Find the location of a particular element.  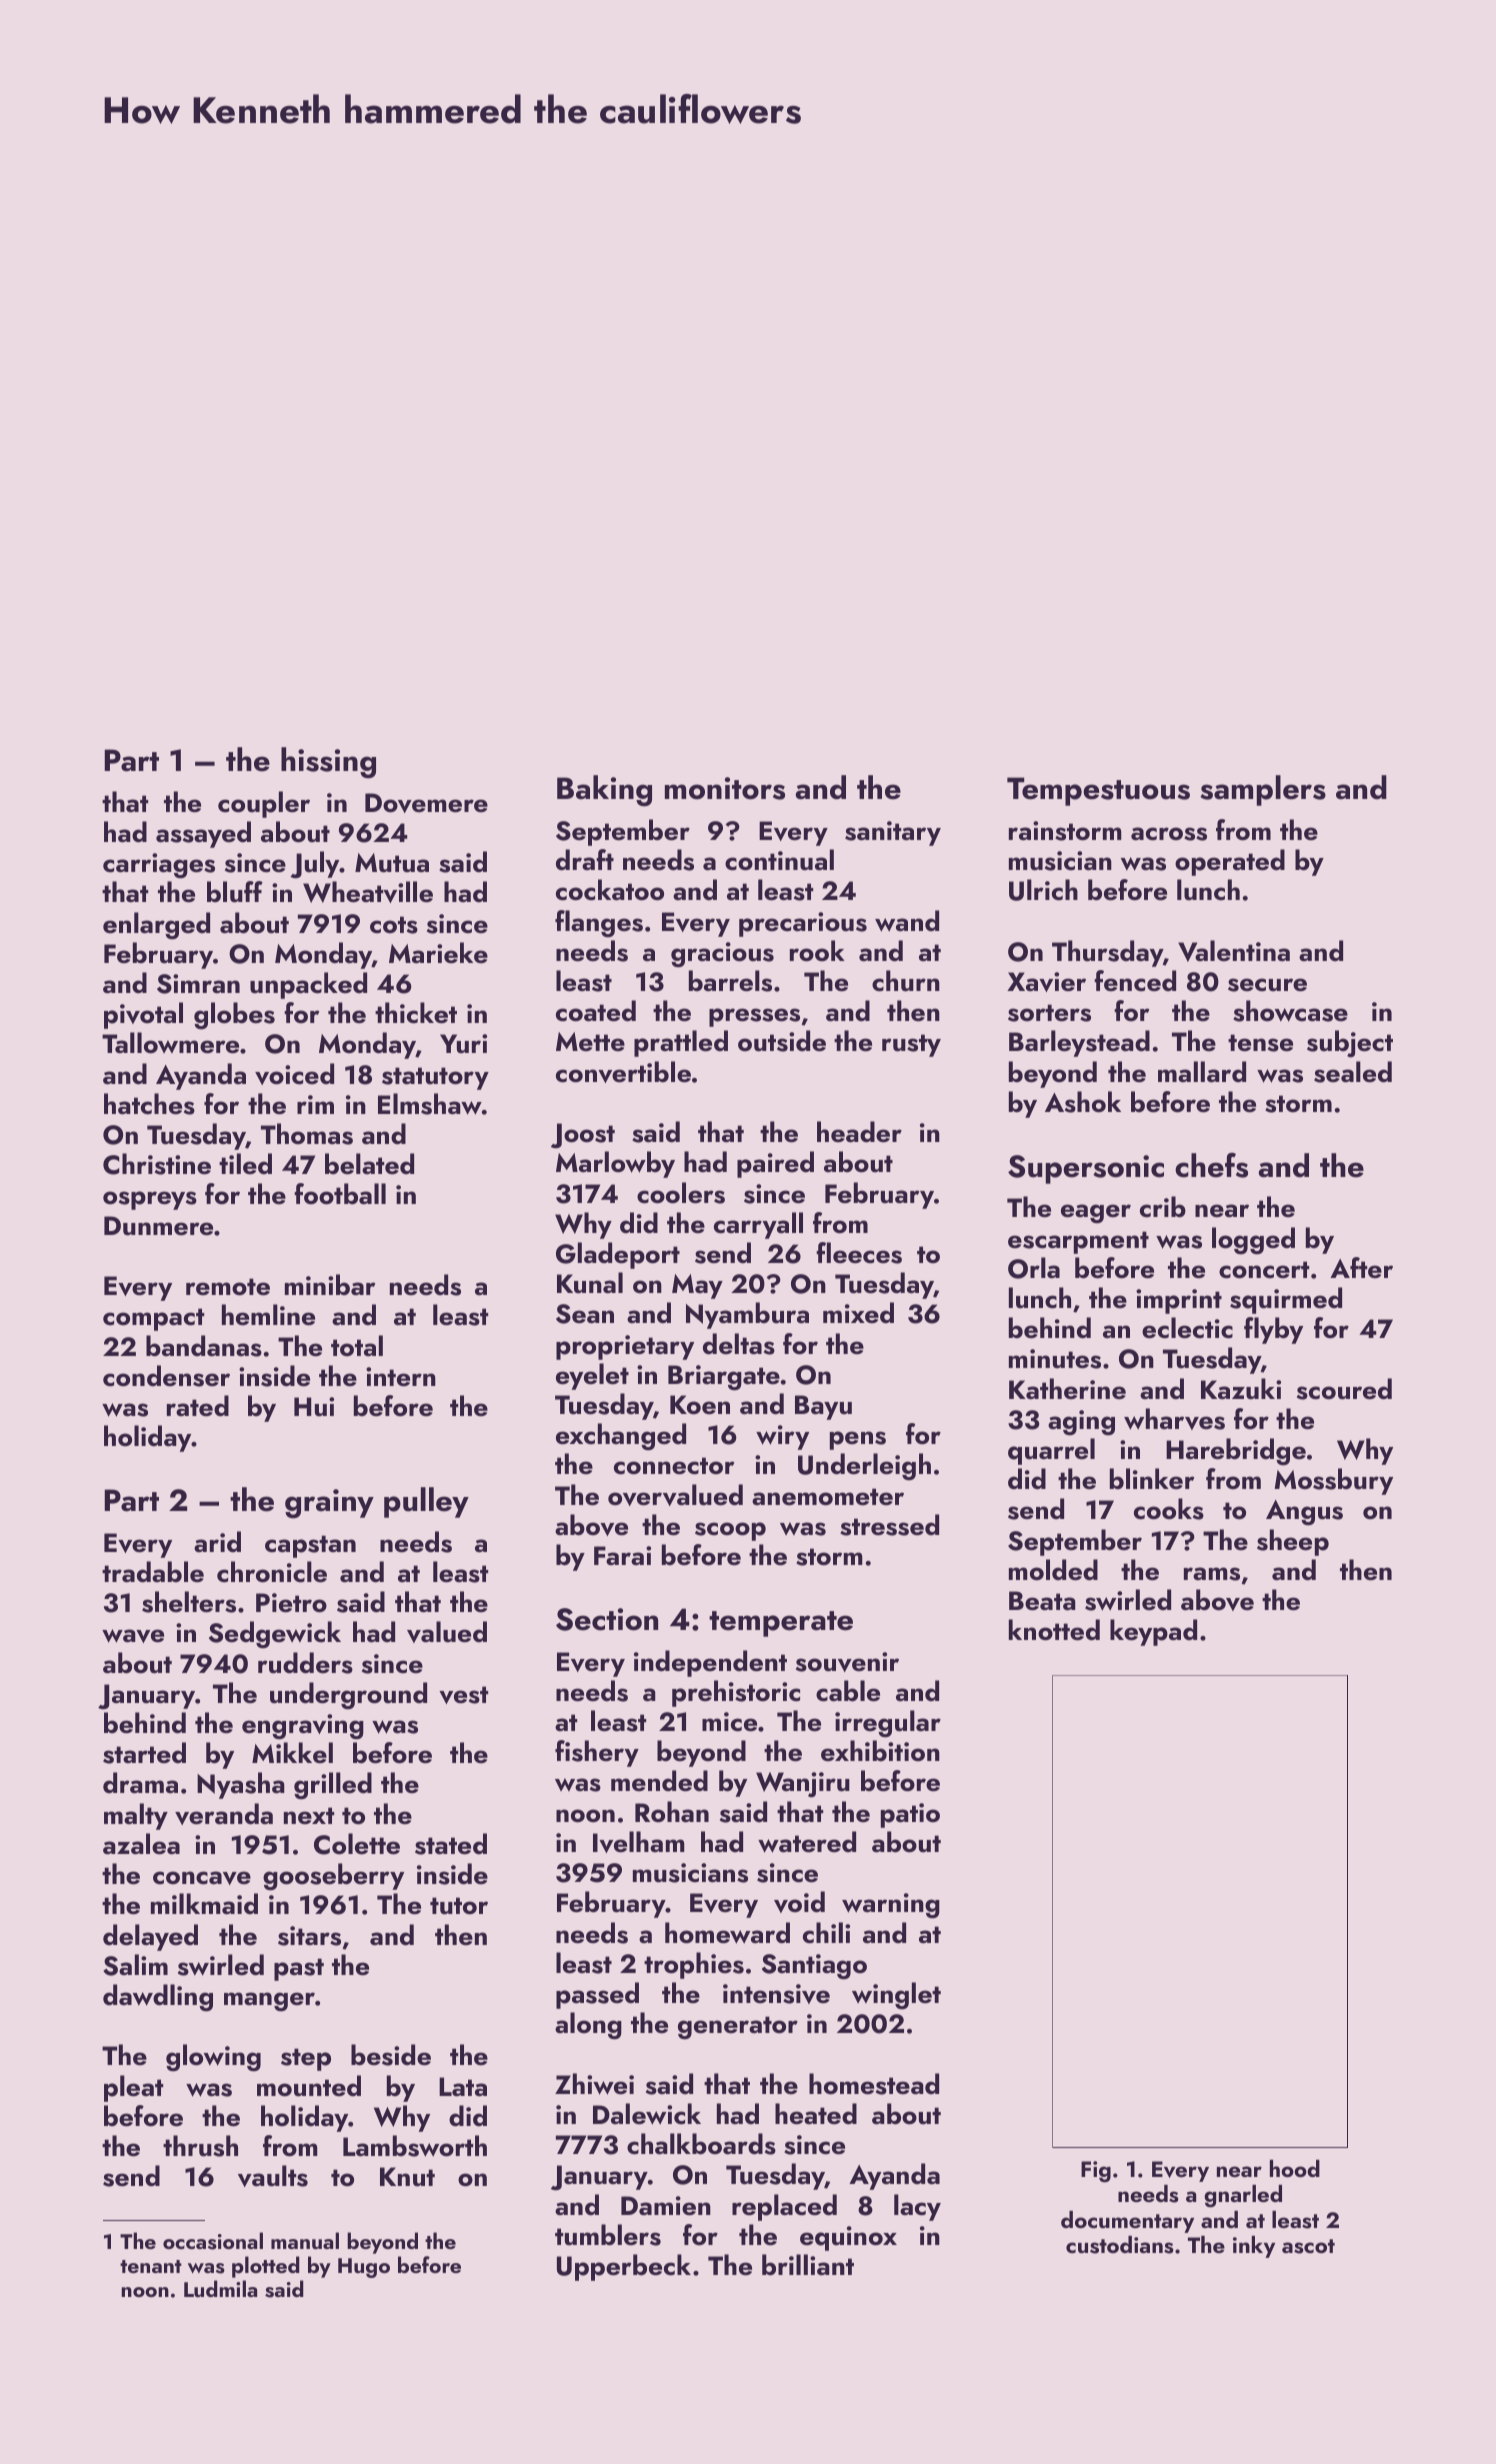

cockatoo is located at coordinates (610, 890).
